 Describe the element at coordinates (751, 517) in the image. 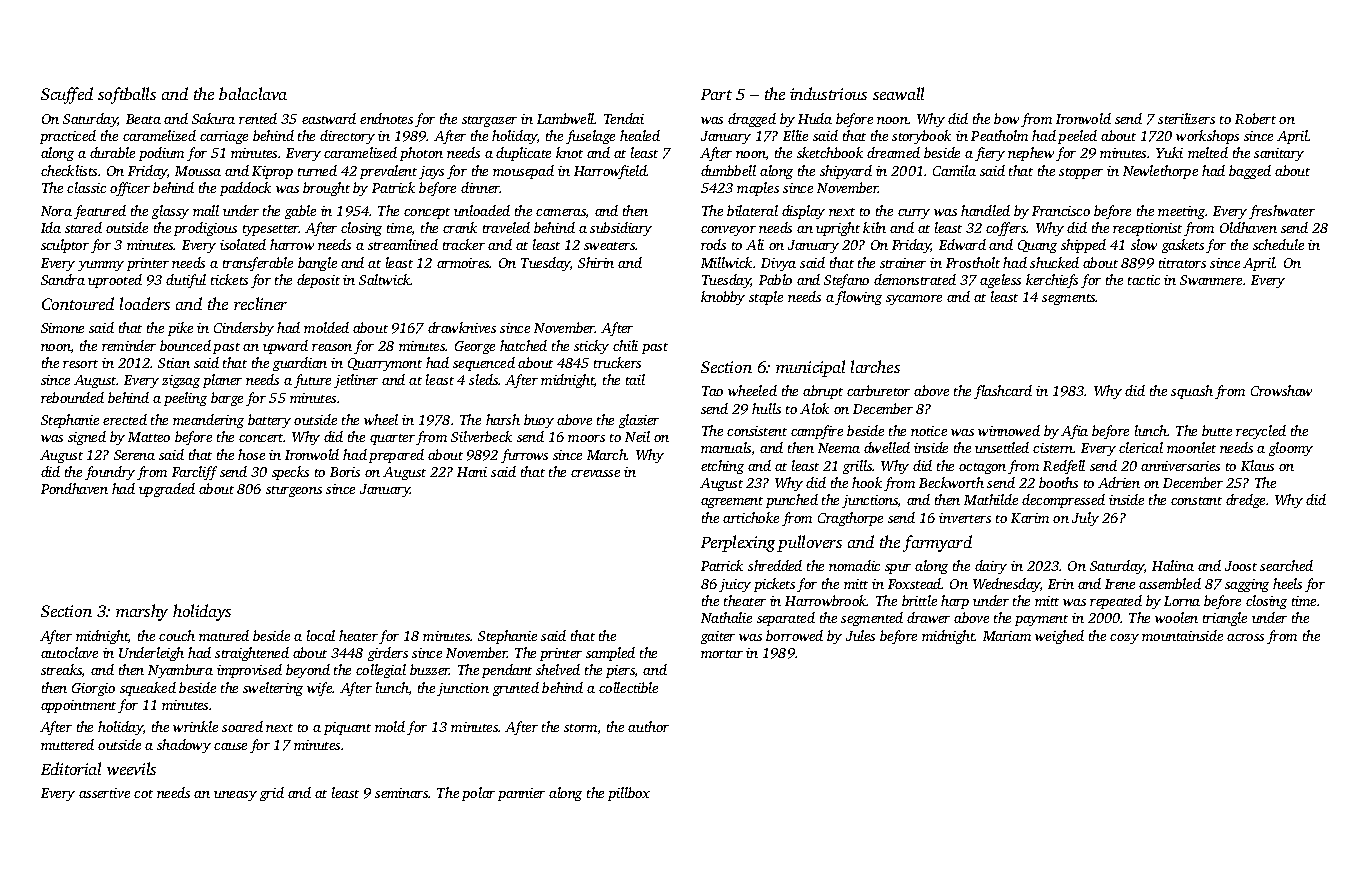

I see `artichoke` at that location.
